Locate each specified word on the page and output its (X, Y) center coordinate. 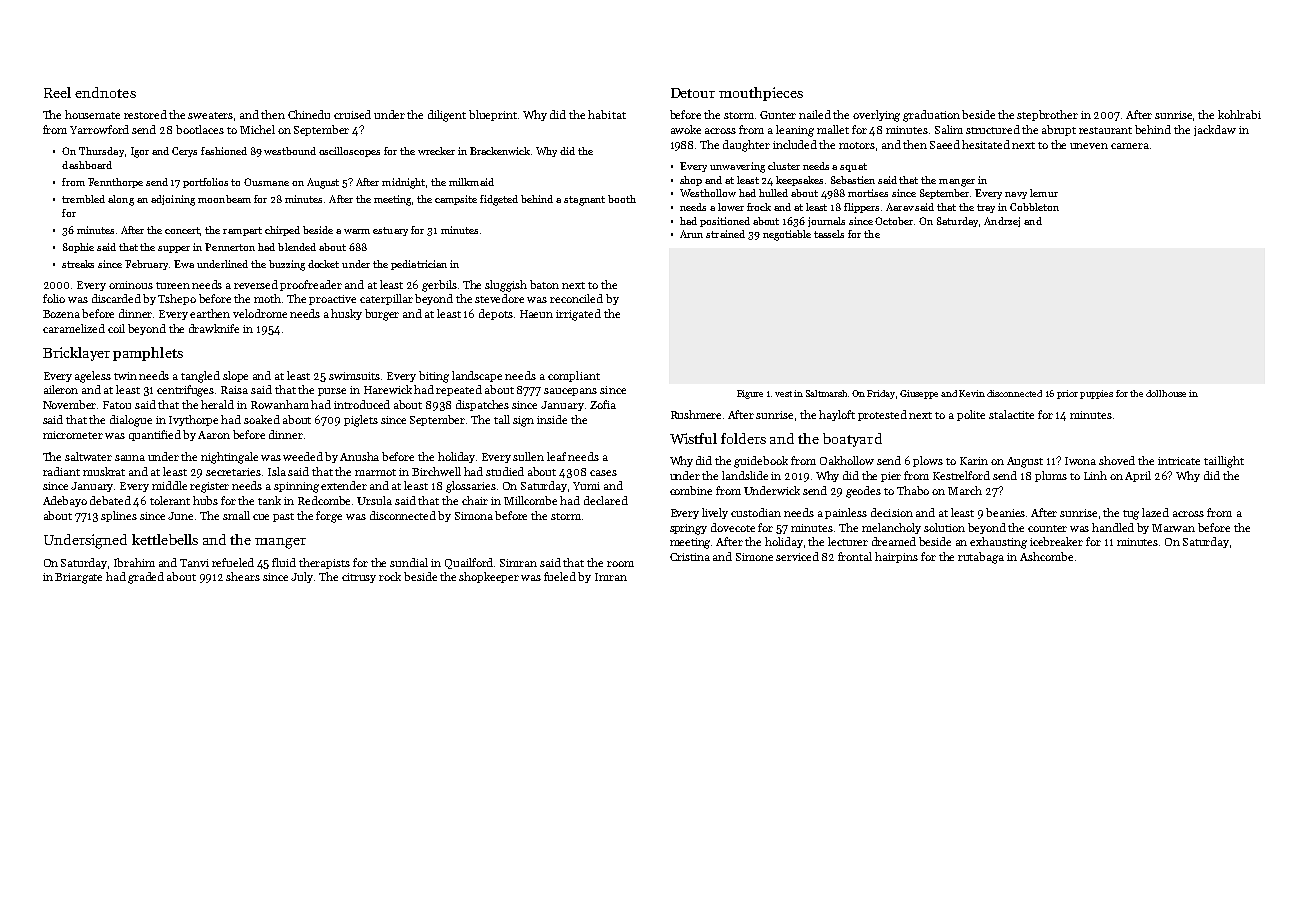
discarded (116, 298)
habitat (607, 114)
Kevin (972, 393)
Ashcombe (1046, 556)
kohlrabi (1239, 114)
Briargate (78, 578)
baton (544, 284)
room (620, 564)
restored (145, 114)
